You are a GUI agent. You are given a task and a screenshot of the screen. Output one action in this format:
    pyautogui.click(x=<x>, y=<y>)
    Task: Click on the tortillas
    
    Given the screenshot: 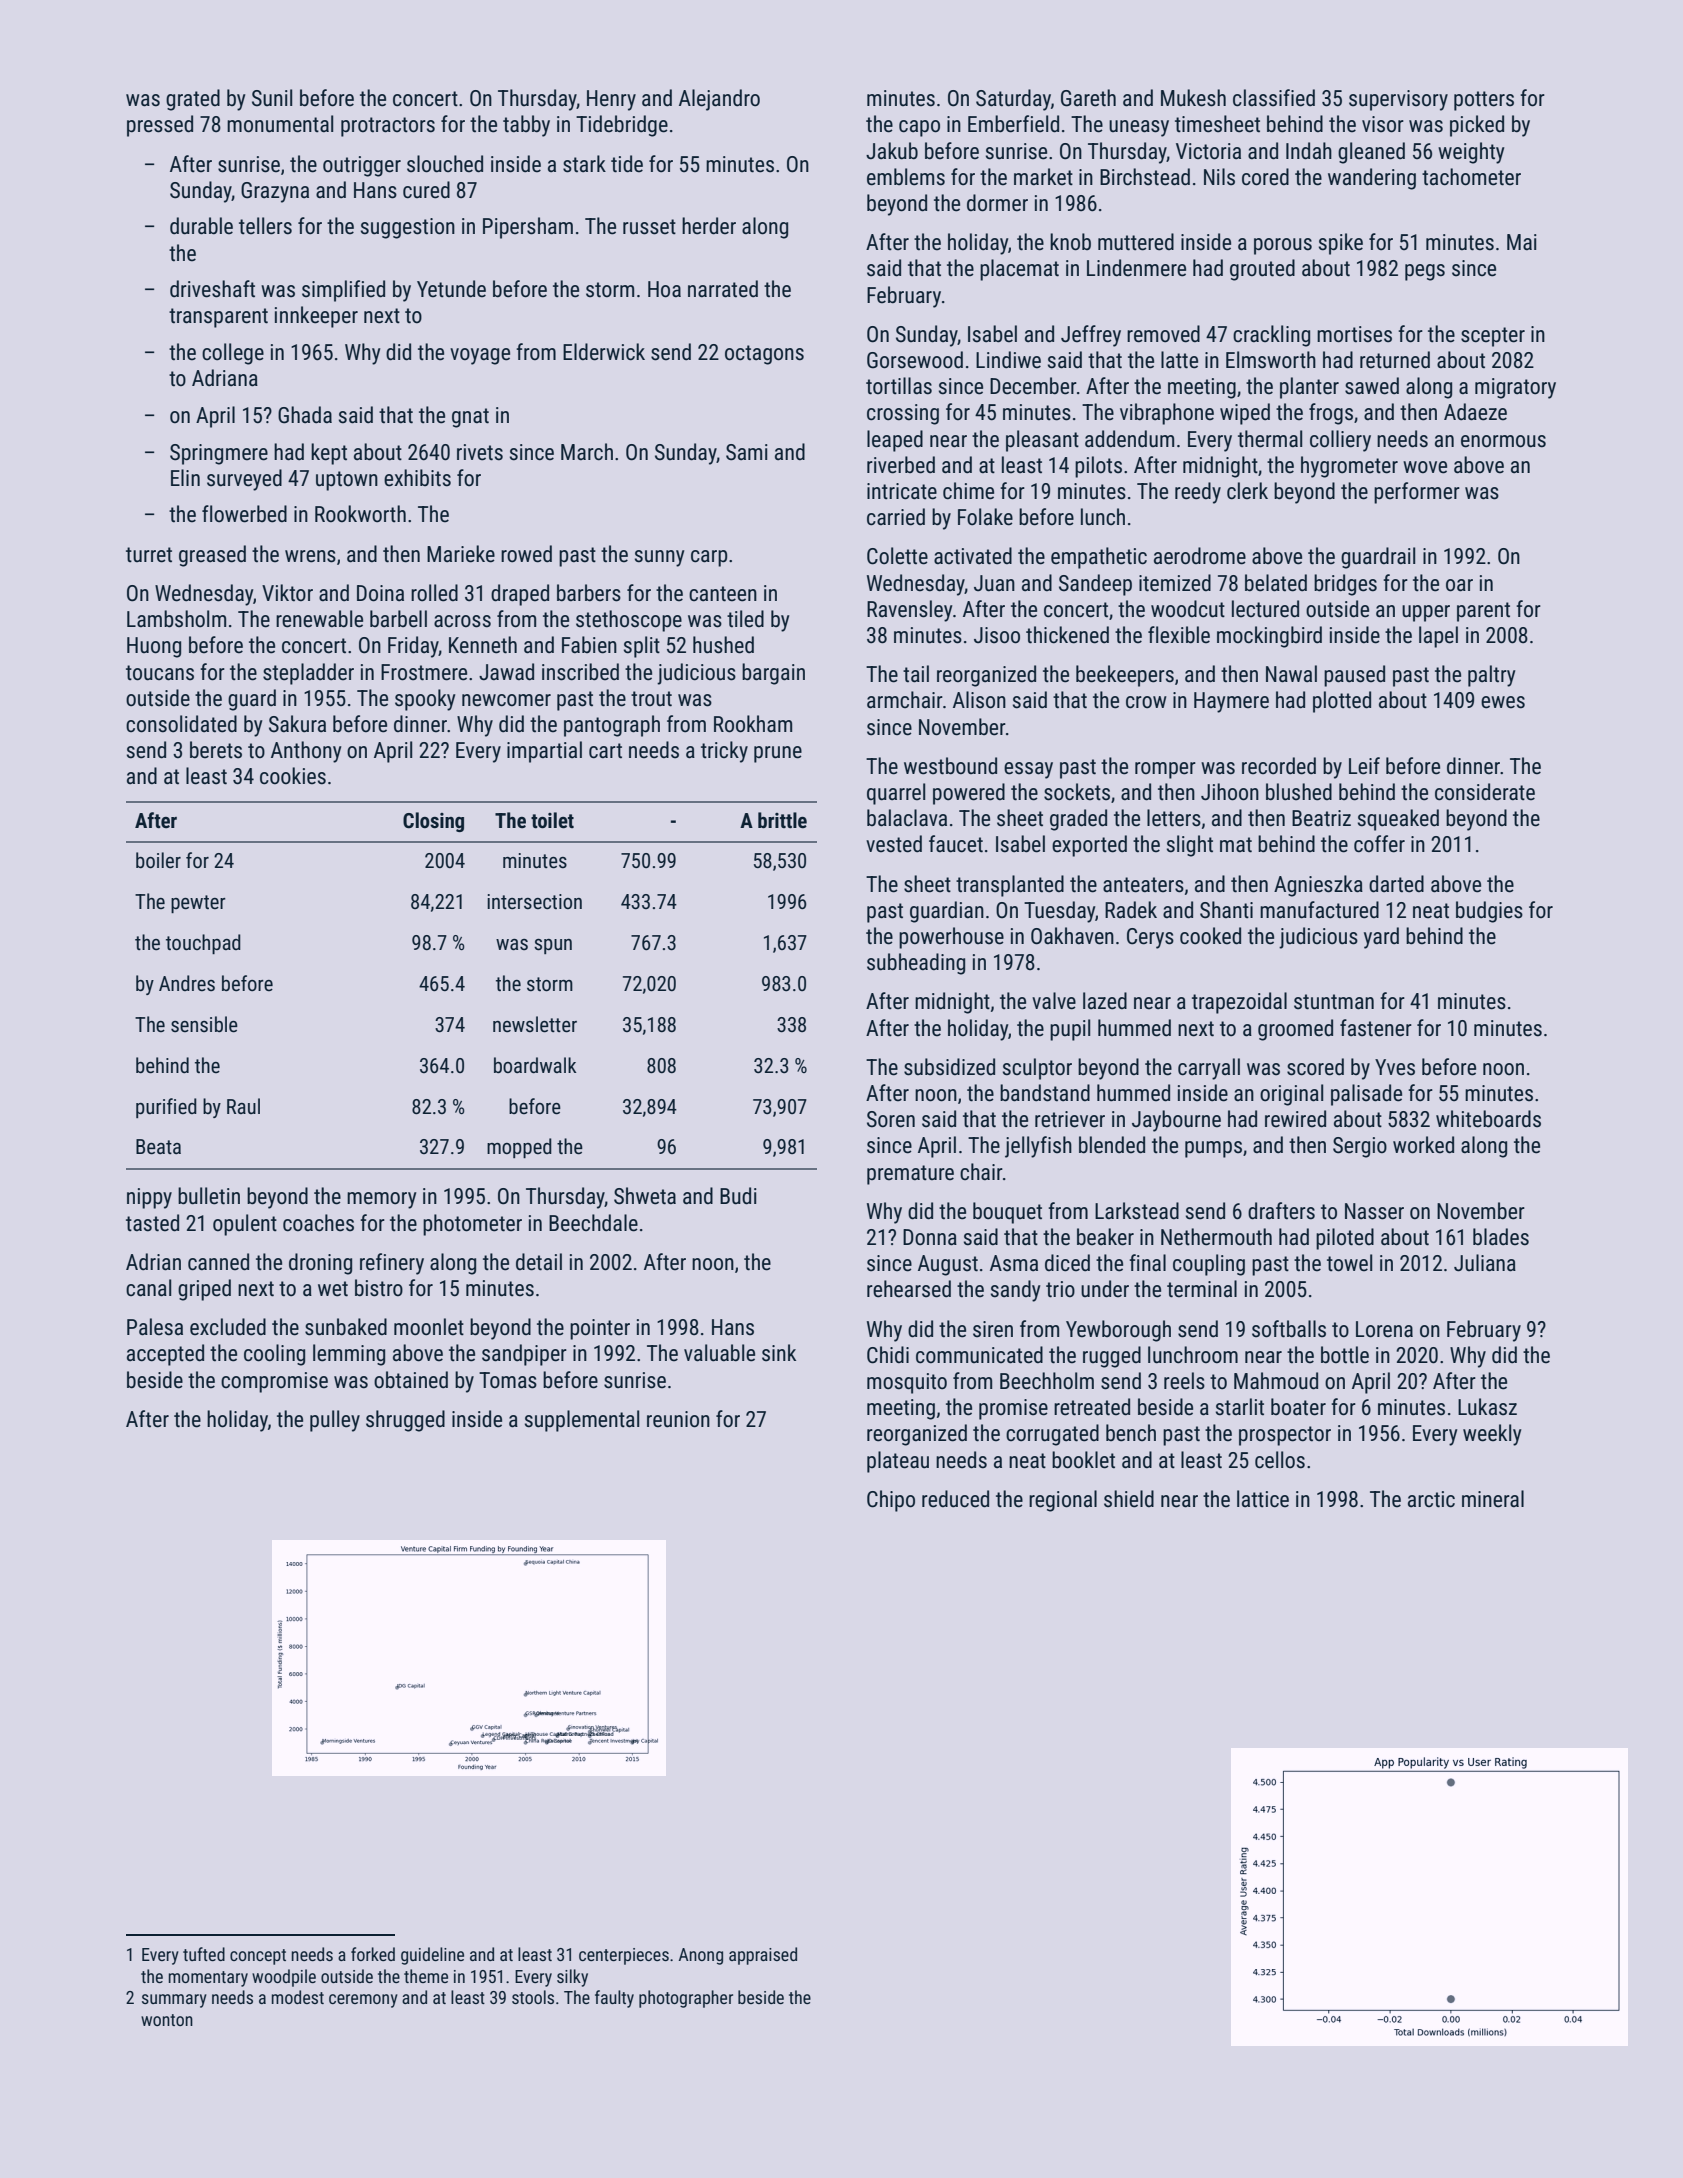 What is the action you would take?
    pyautogui.click(x=899, y=386)
